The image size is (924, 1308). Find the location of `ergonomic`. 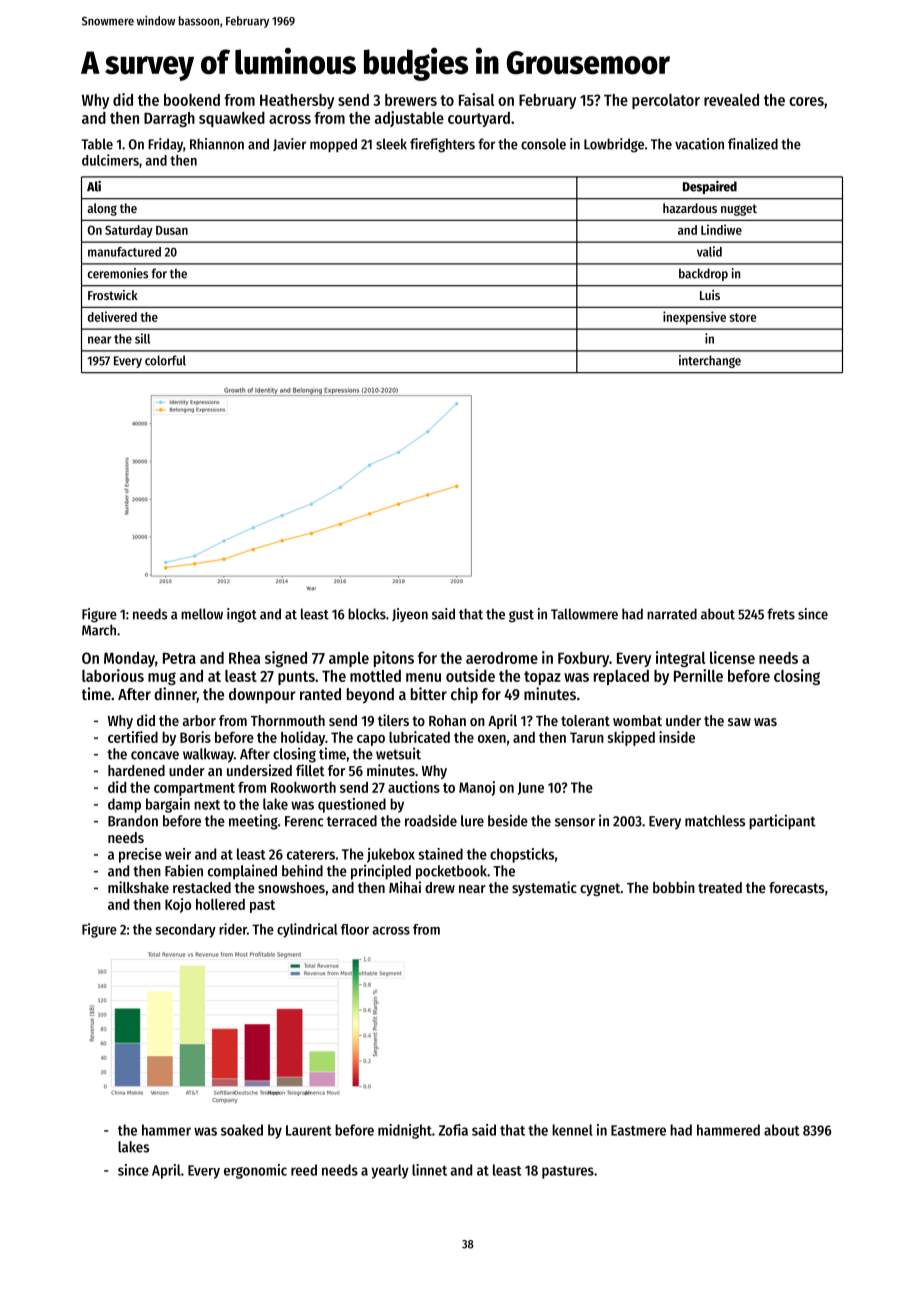

ergonomic is located at coordinates (255, 1171).
